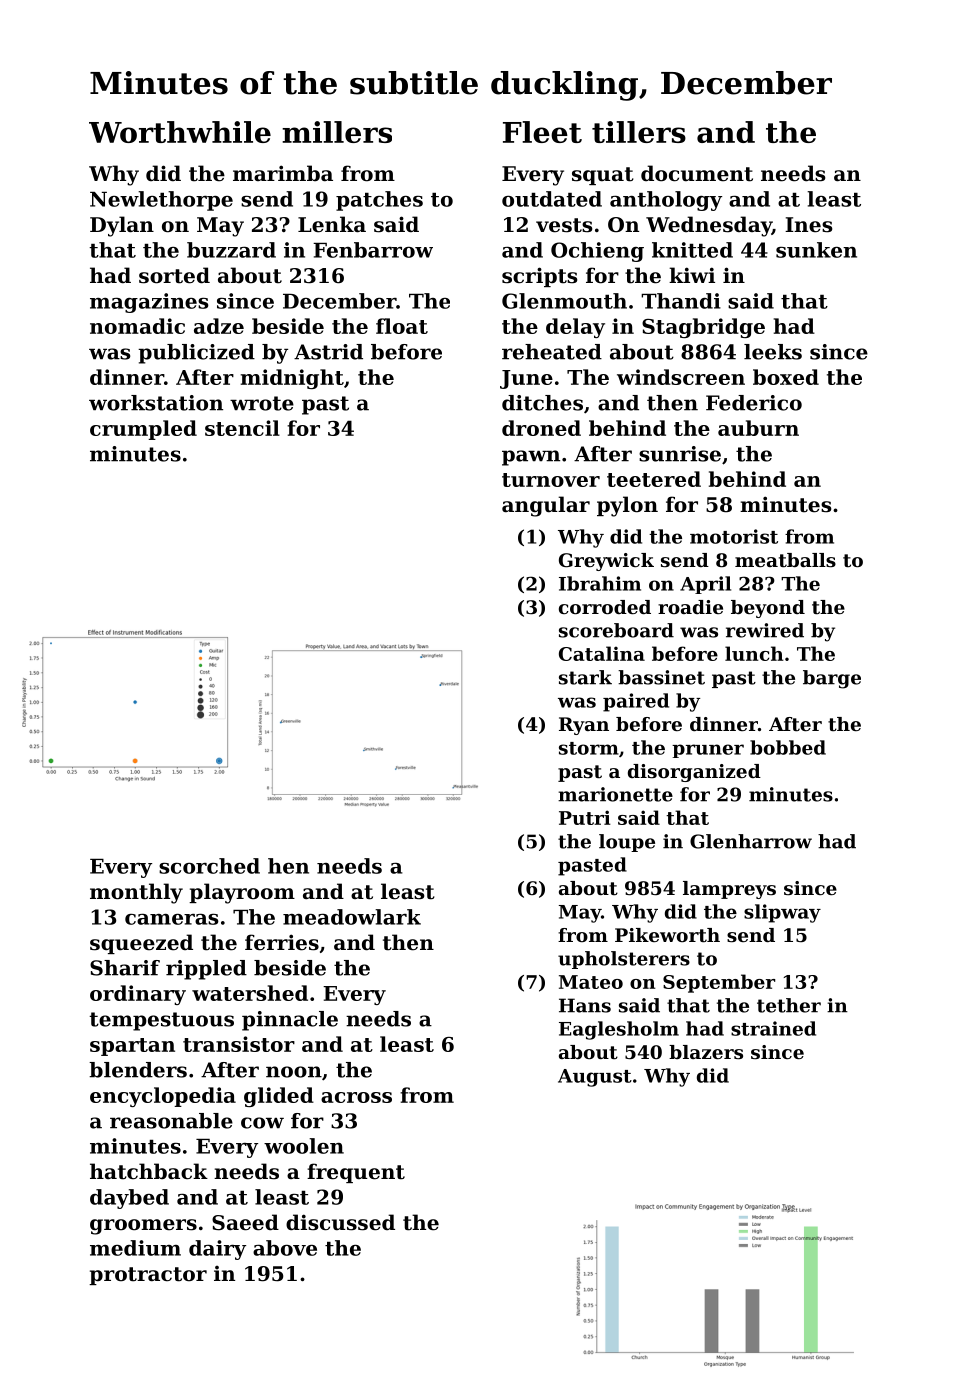 Image resolution: width=959 pixels, height=1389 pixels. What do you see at coordinates (149, 1171) in the page?
I see `hatchback` at bounding box center [149, 1171].
